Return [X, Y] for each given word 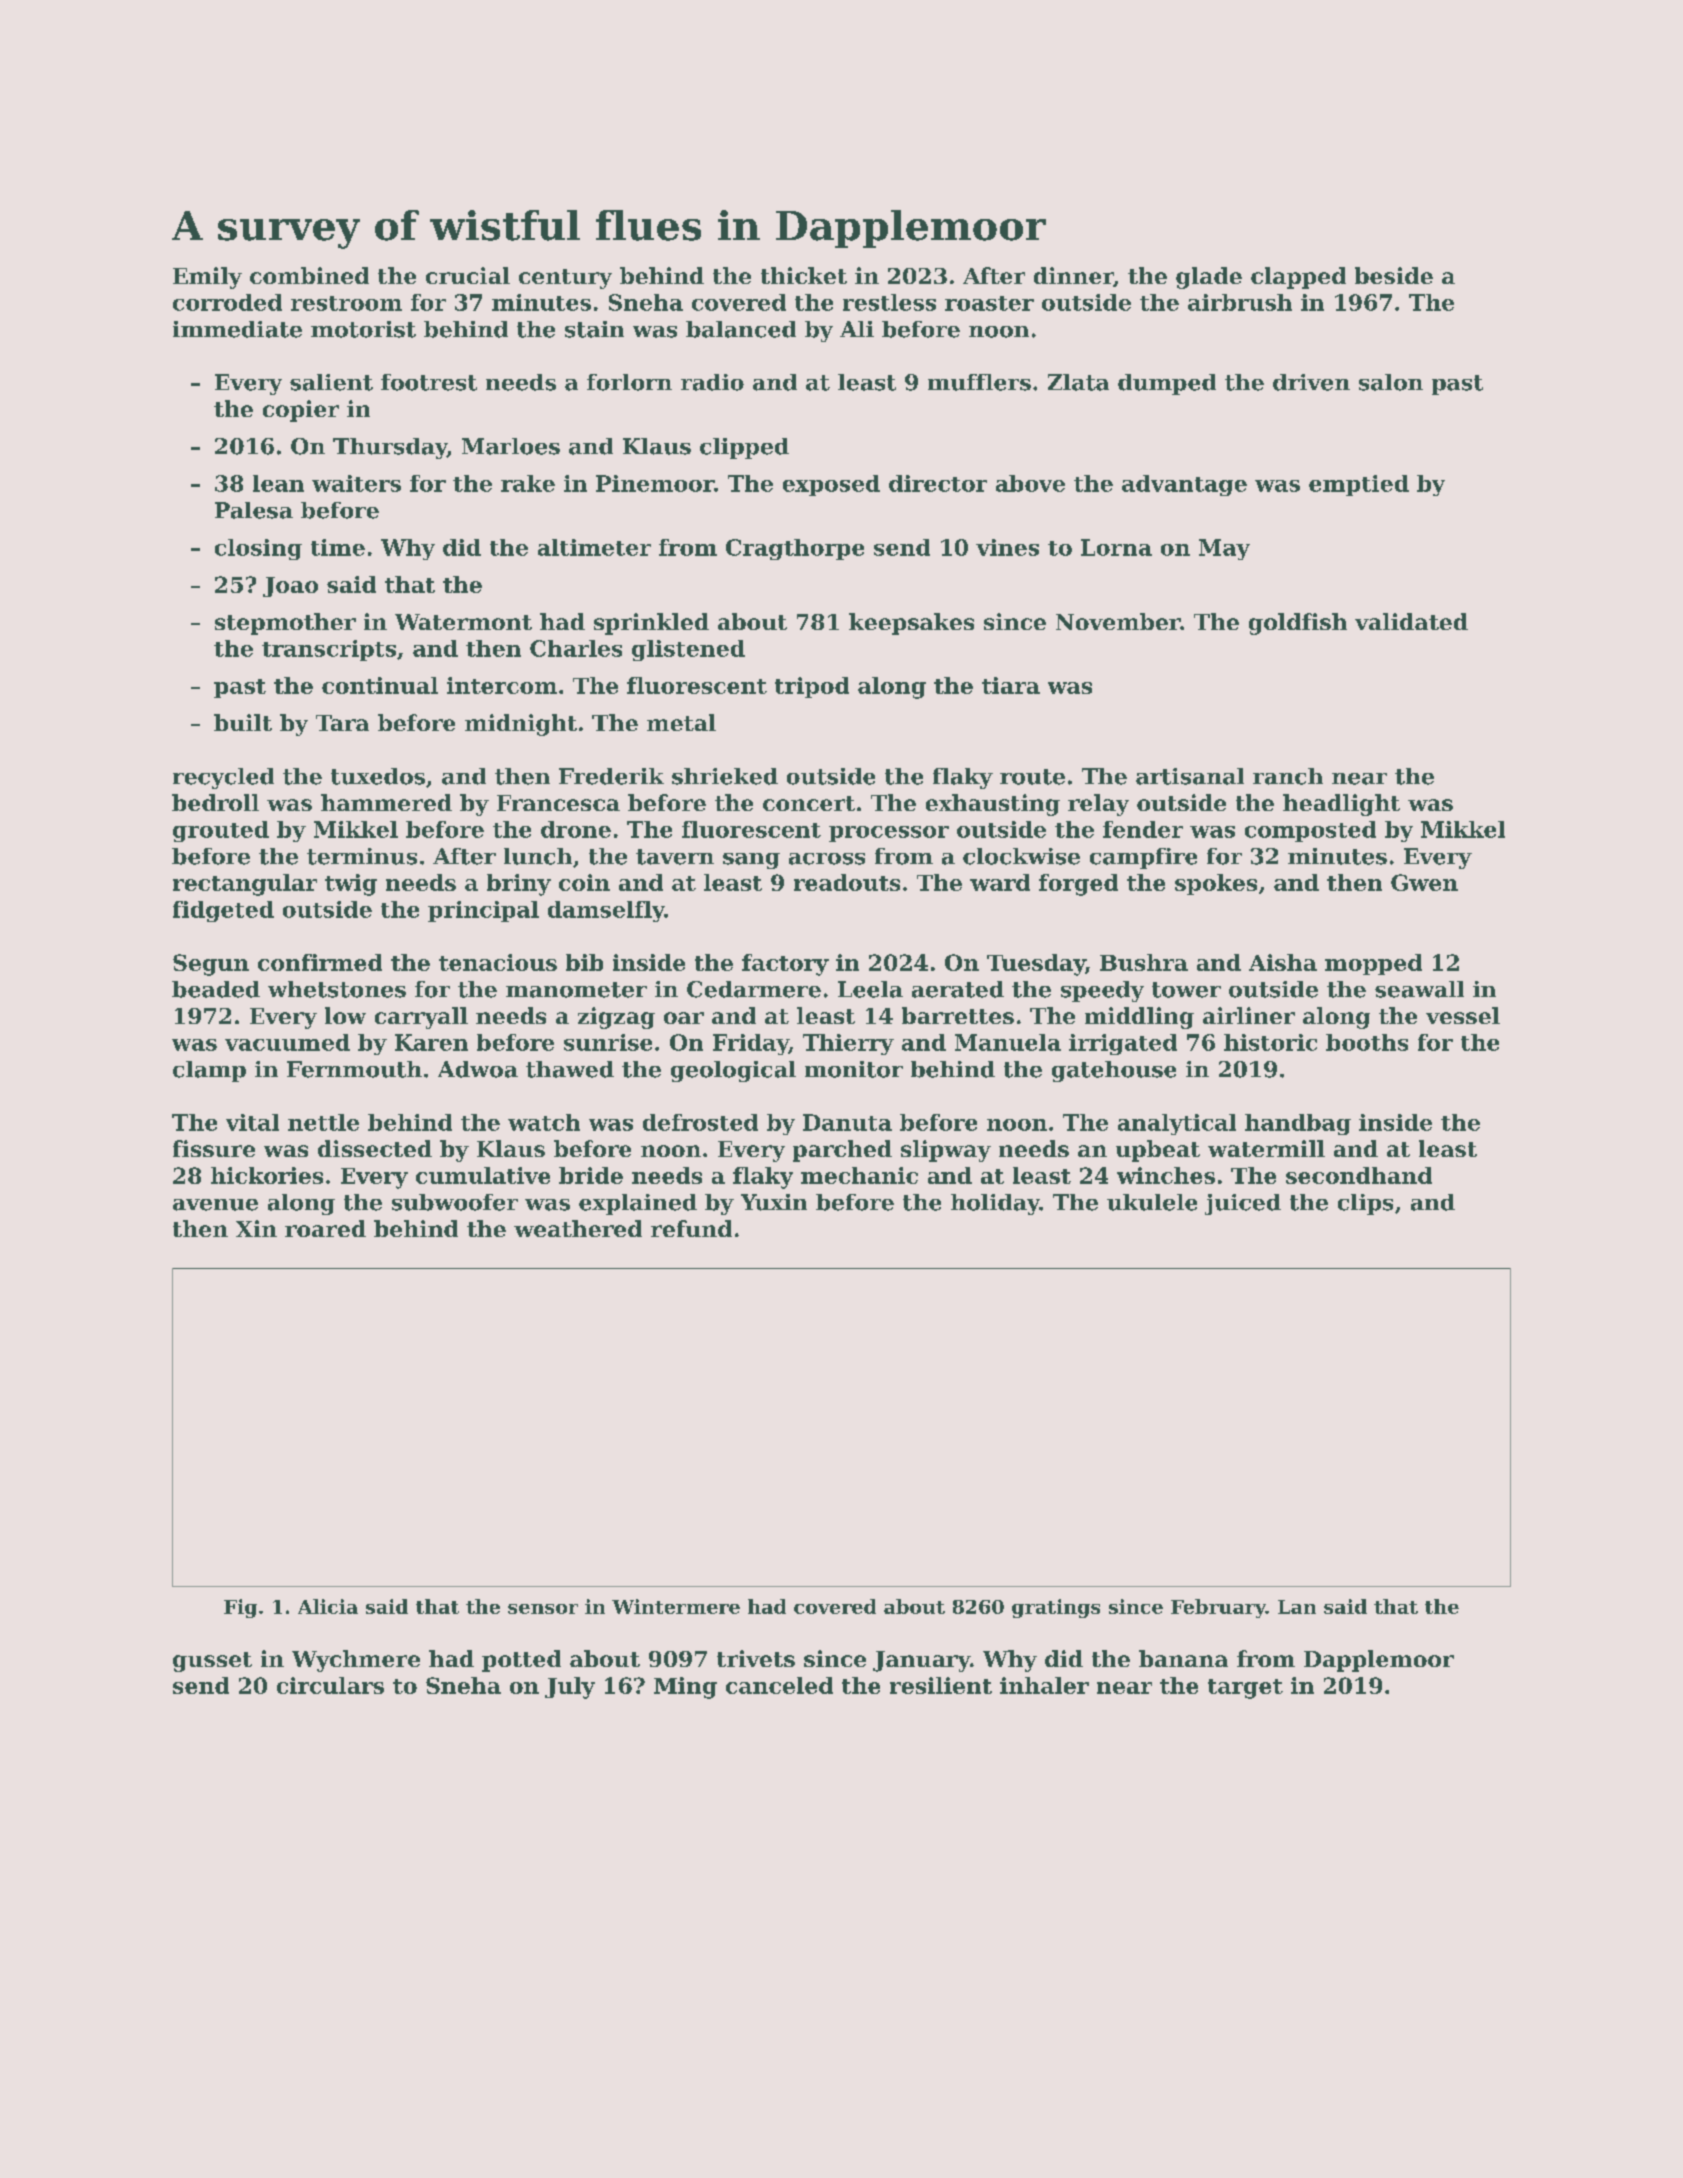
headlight [1341, 805]
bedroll [215, 802]
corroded [227, 302]
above [1030, 483]
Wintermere [676, 1606]
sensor [543, 1609]
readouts [847, 882]
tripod [812, 687]
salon [1391, 382]
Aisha [1283, 962]
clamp [209, 1071]
